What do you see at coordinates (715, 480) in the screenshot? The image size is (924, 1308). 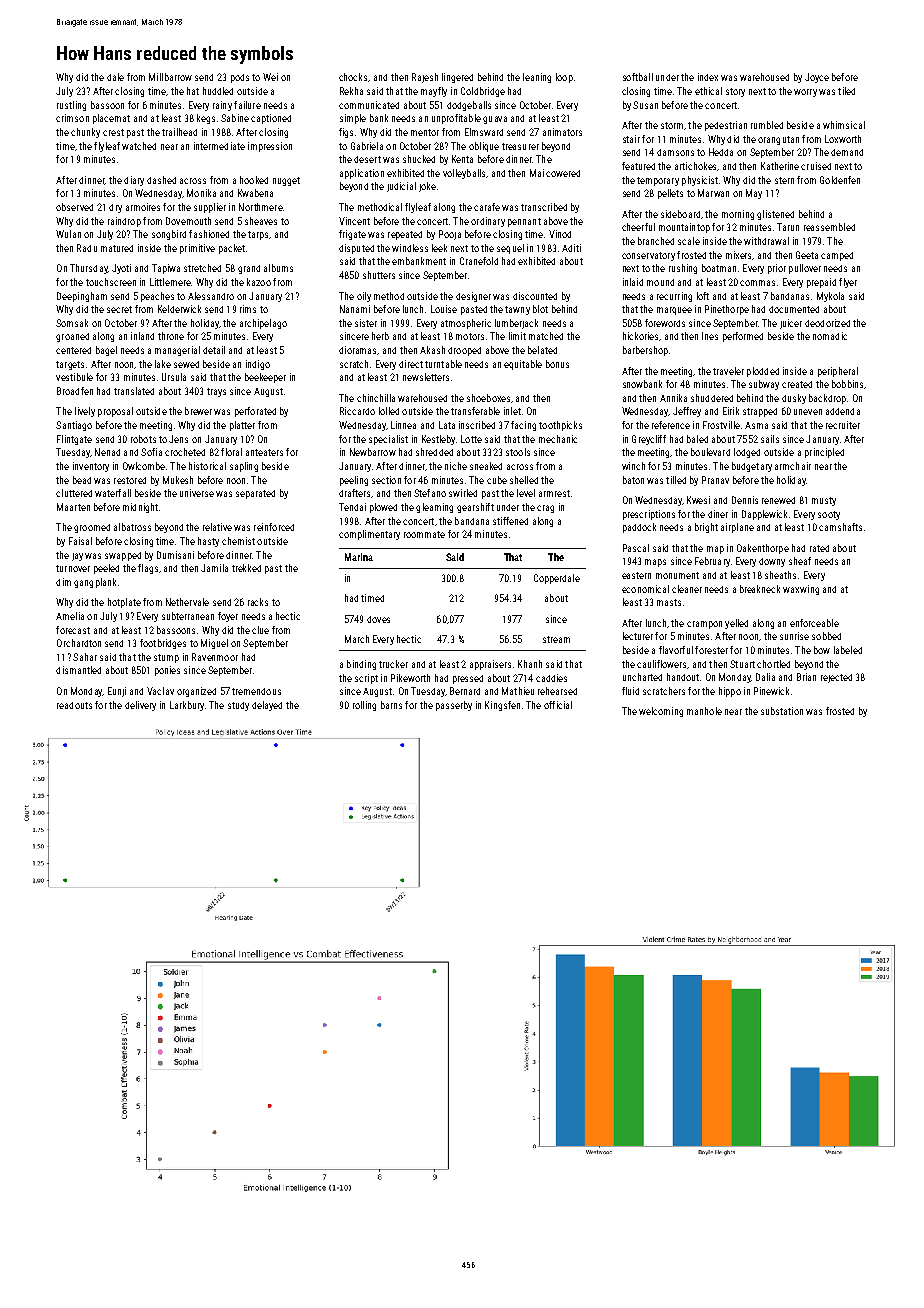 I see `Pranav` at bounding box center [715, 480].
